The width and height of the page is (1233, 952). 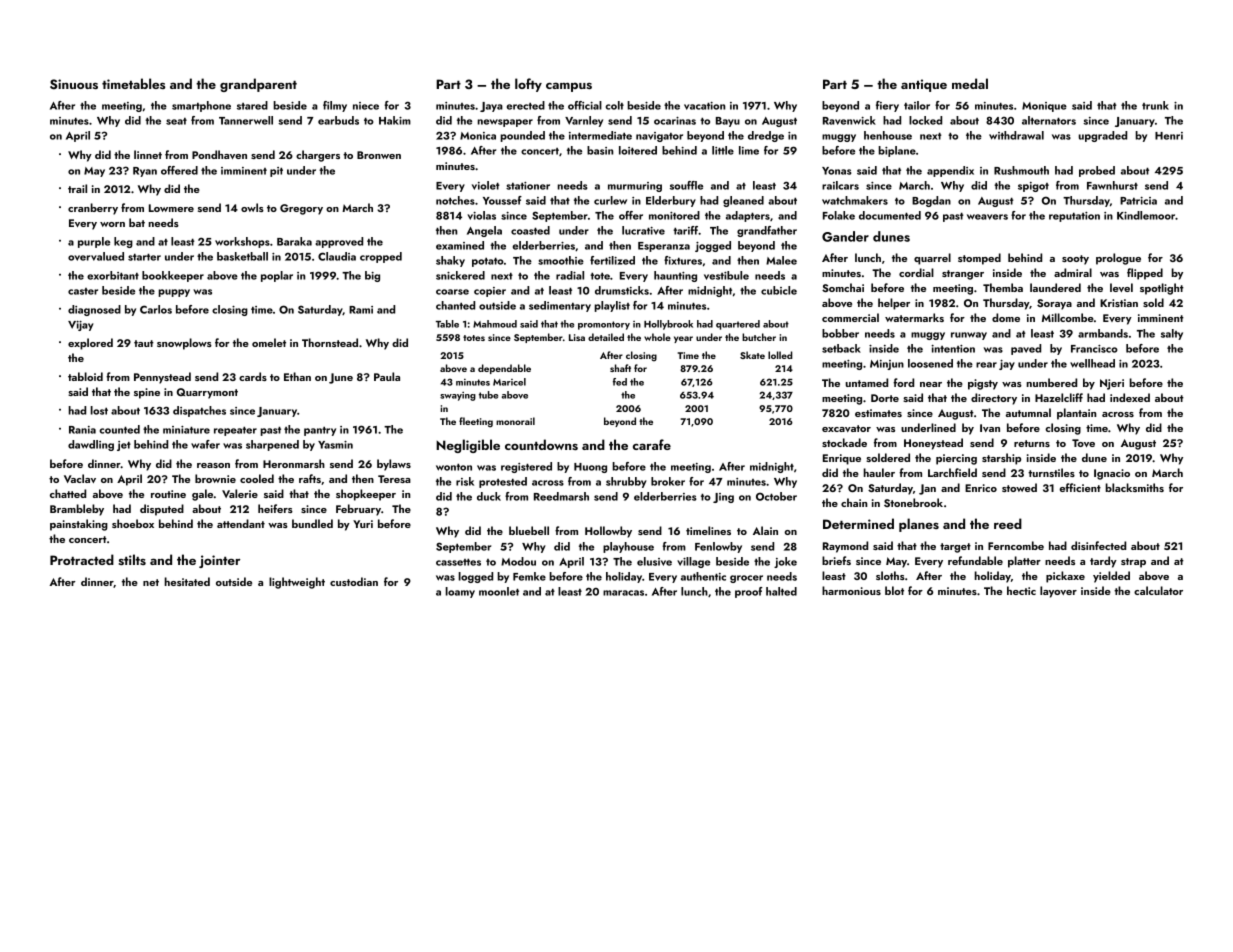 What do you see at coordinates (846, 428) in the page?
I see `excavator` at bounding box center [846, 428].
